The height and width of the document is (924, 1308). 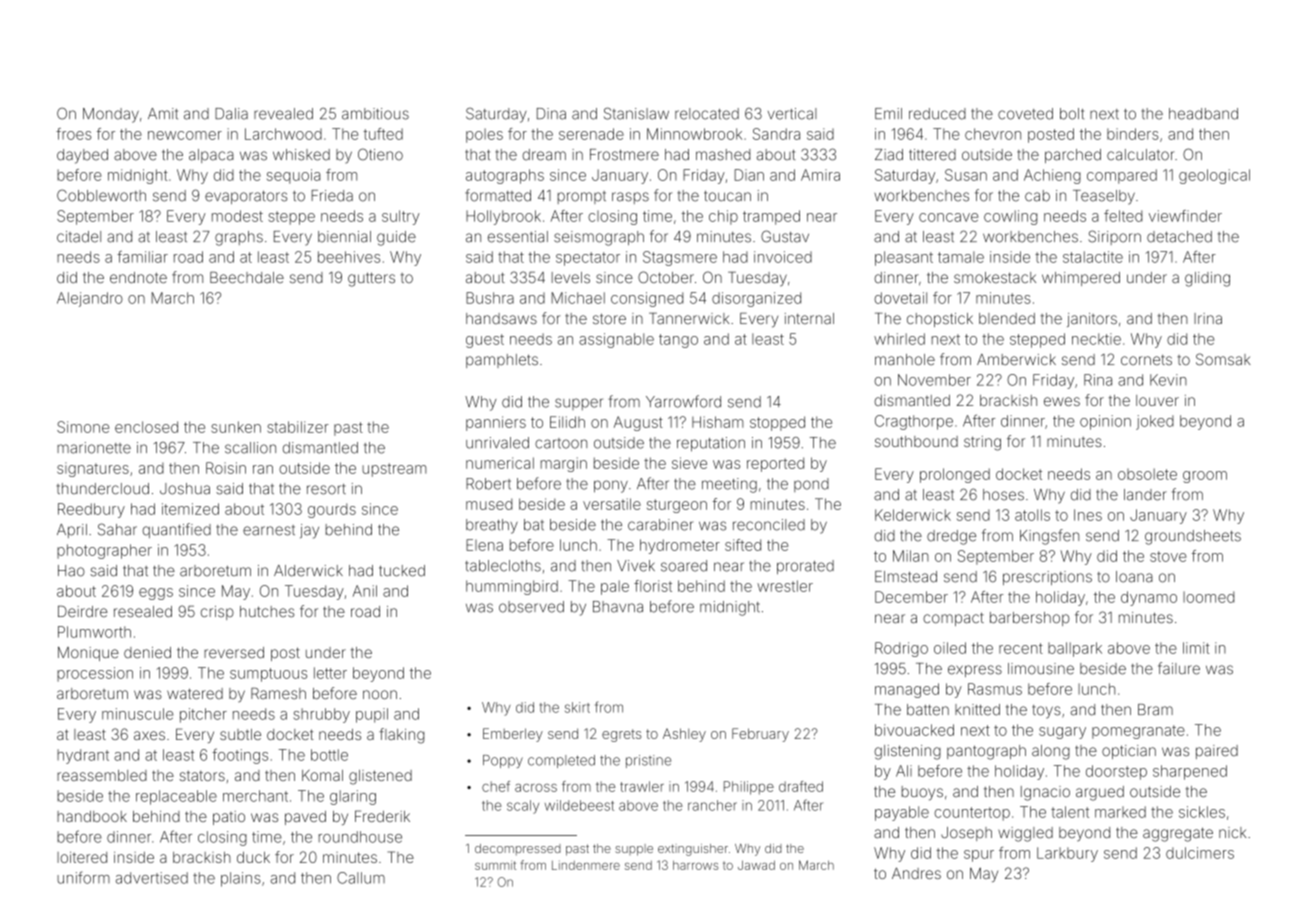 I want to click on Alejandro, so click(x=90, y=299).
